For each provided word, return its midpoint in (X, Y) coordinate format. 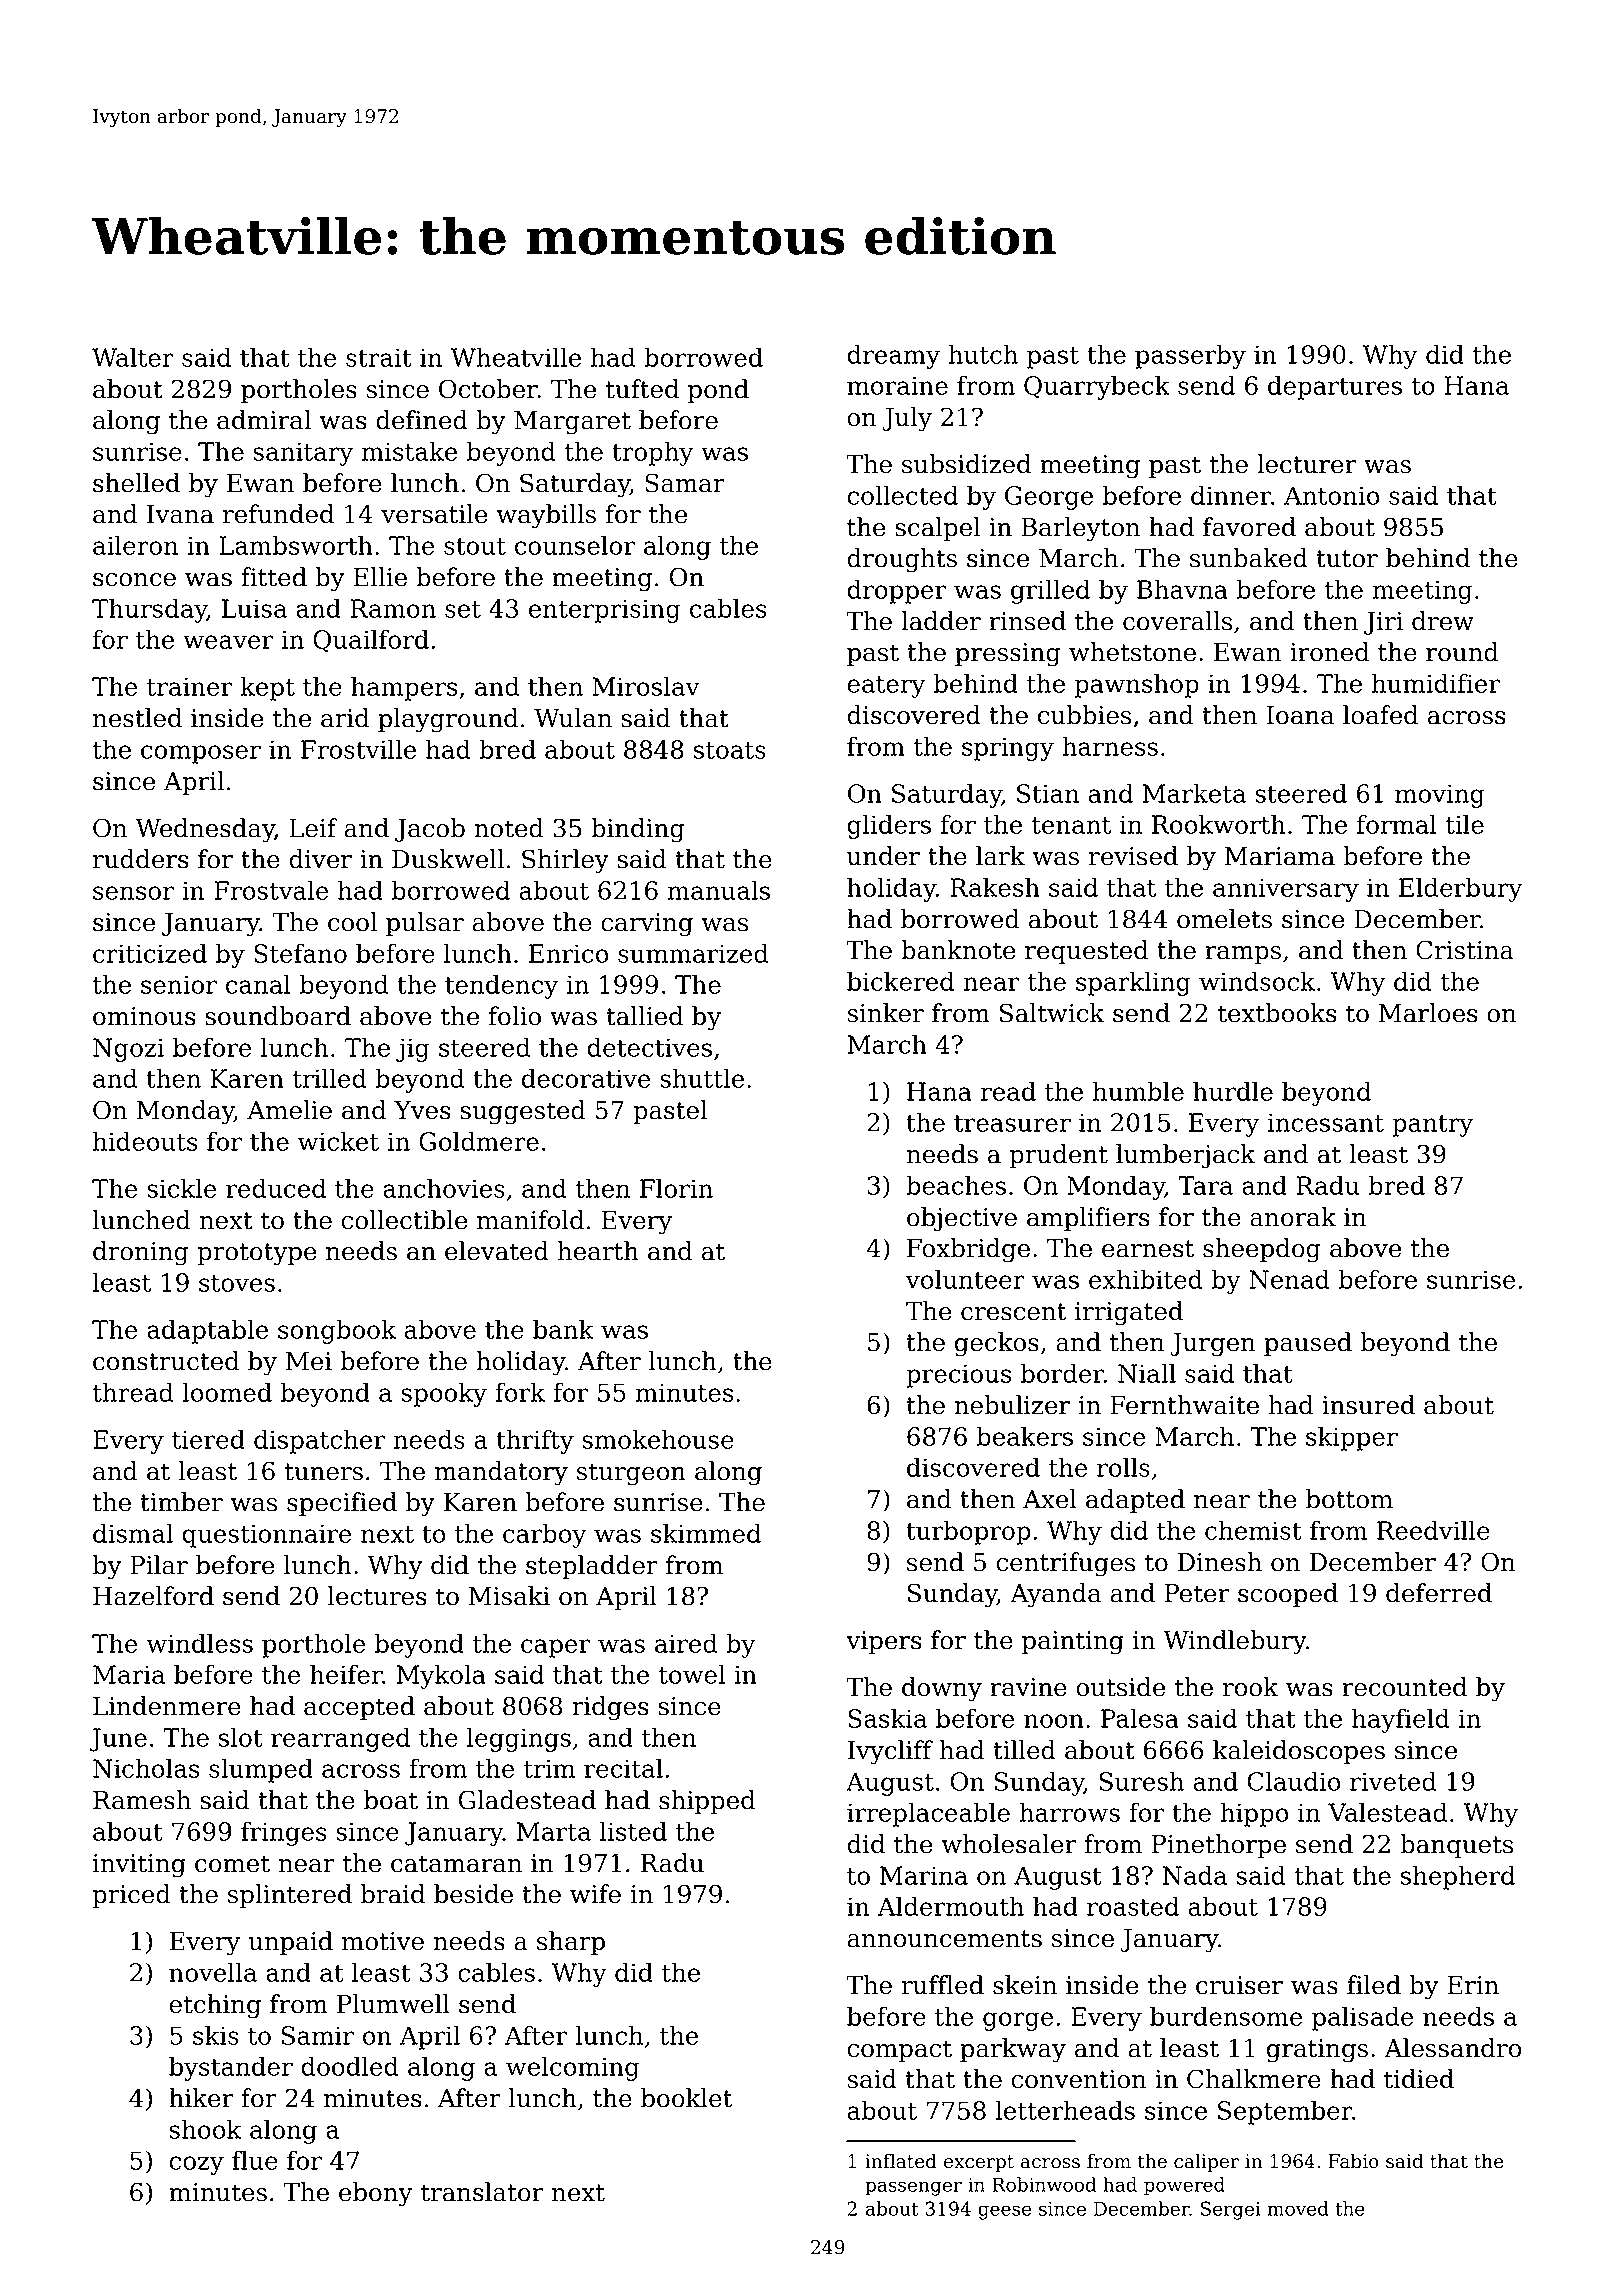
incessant (1326, 1122)
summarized (693, 953)
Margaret (572, 423)
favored (1249, 527)
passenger (913, 2188)
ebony (375, 2194)
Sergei (1231, 2210)
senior (179, 984)
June (118, 1740)
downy (942, 1689)
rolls (1123, 1467)
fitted (274, 577)
